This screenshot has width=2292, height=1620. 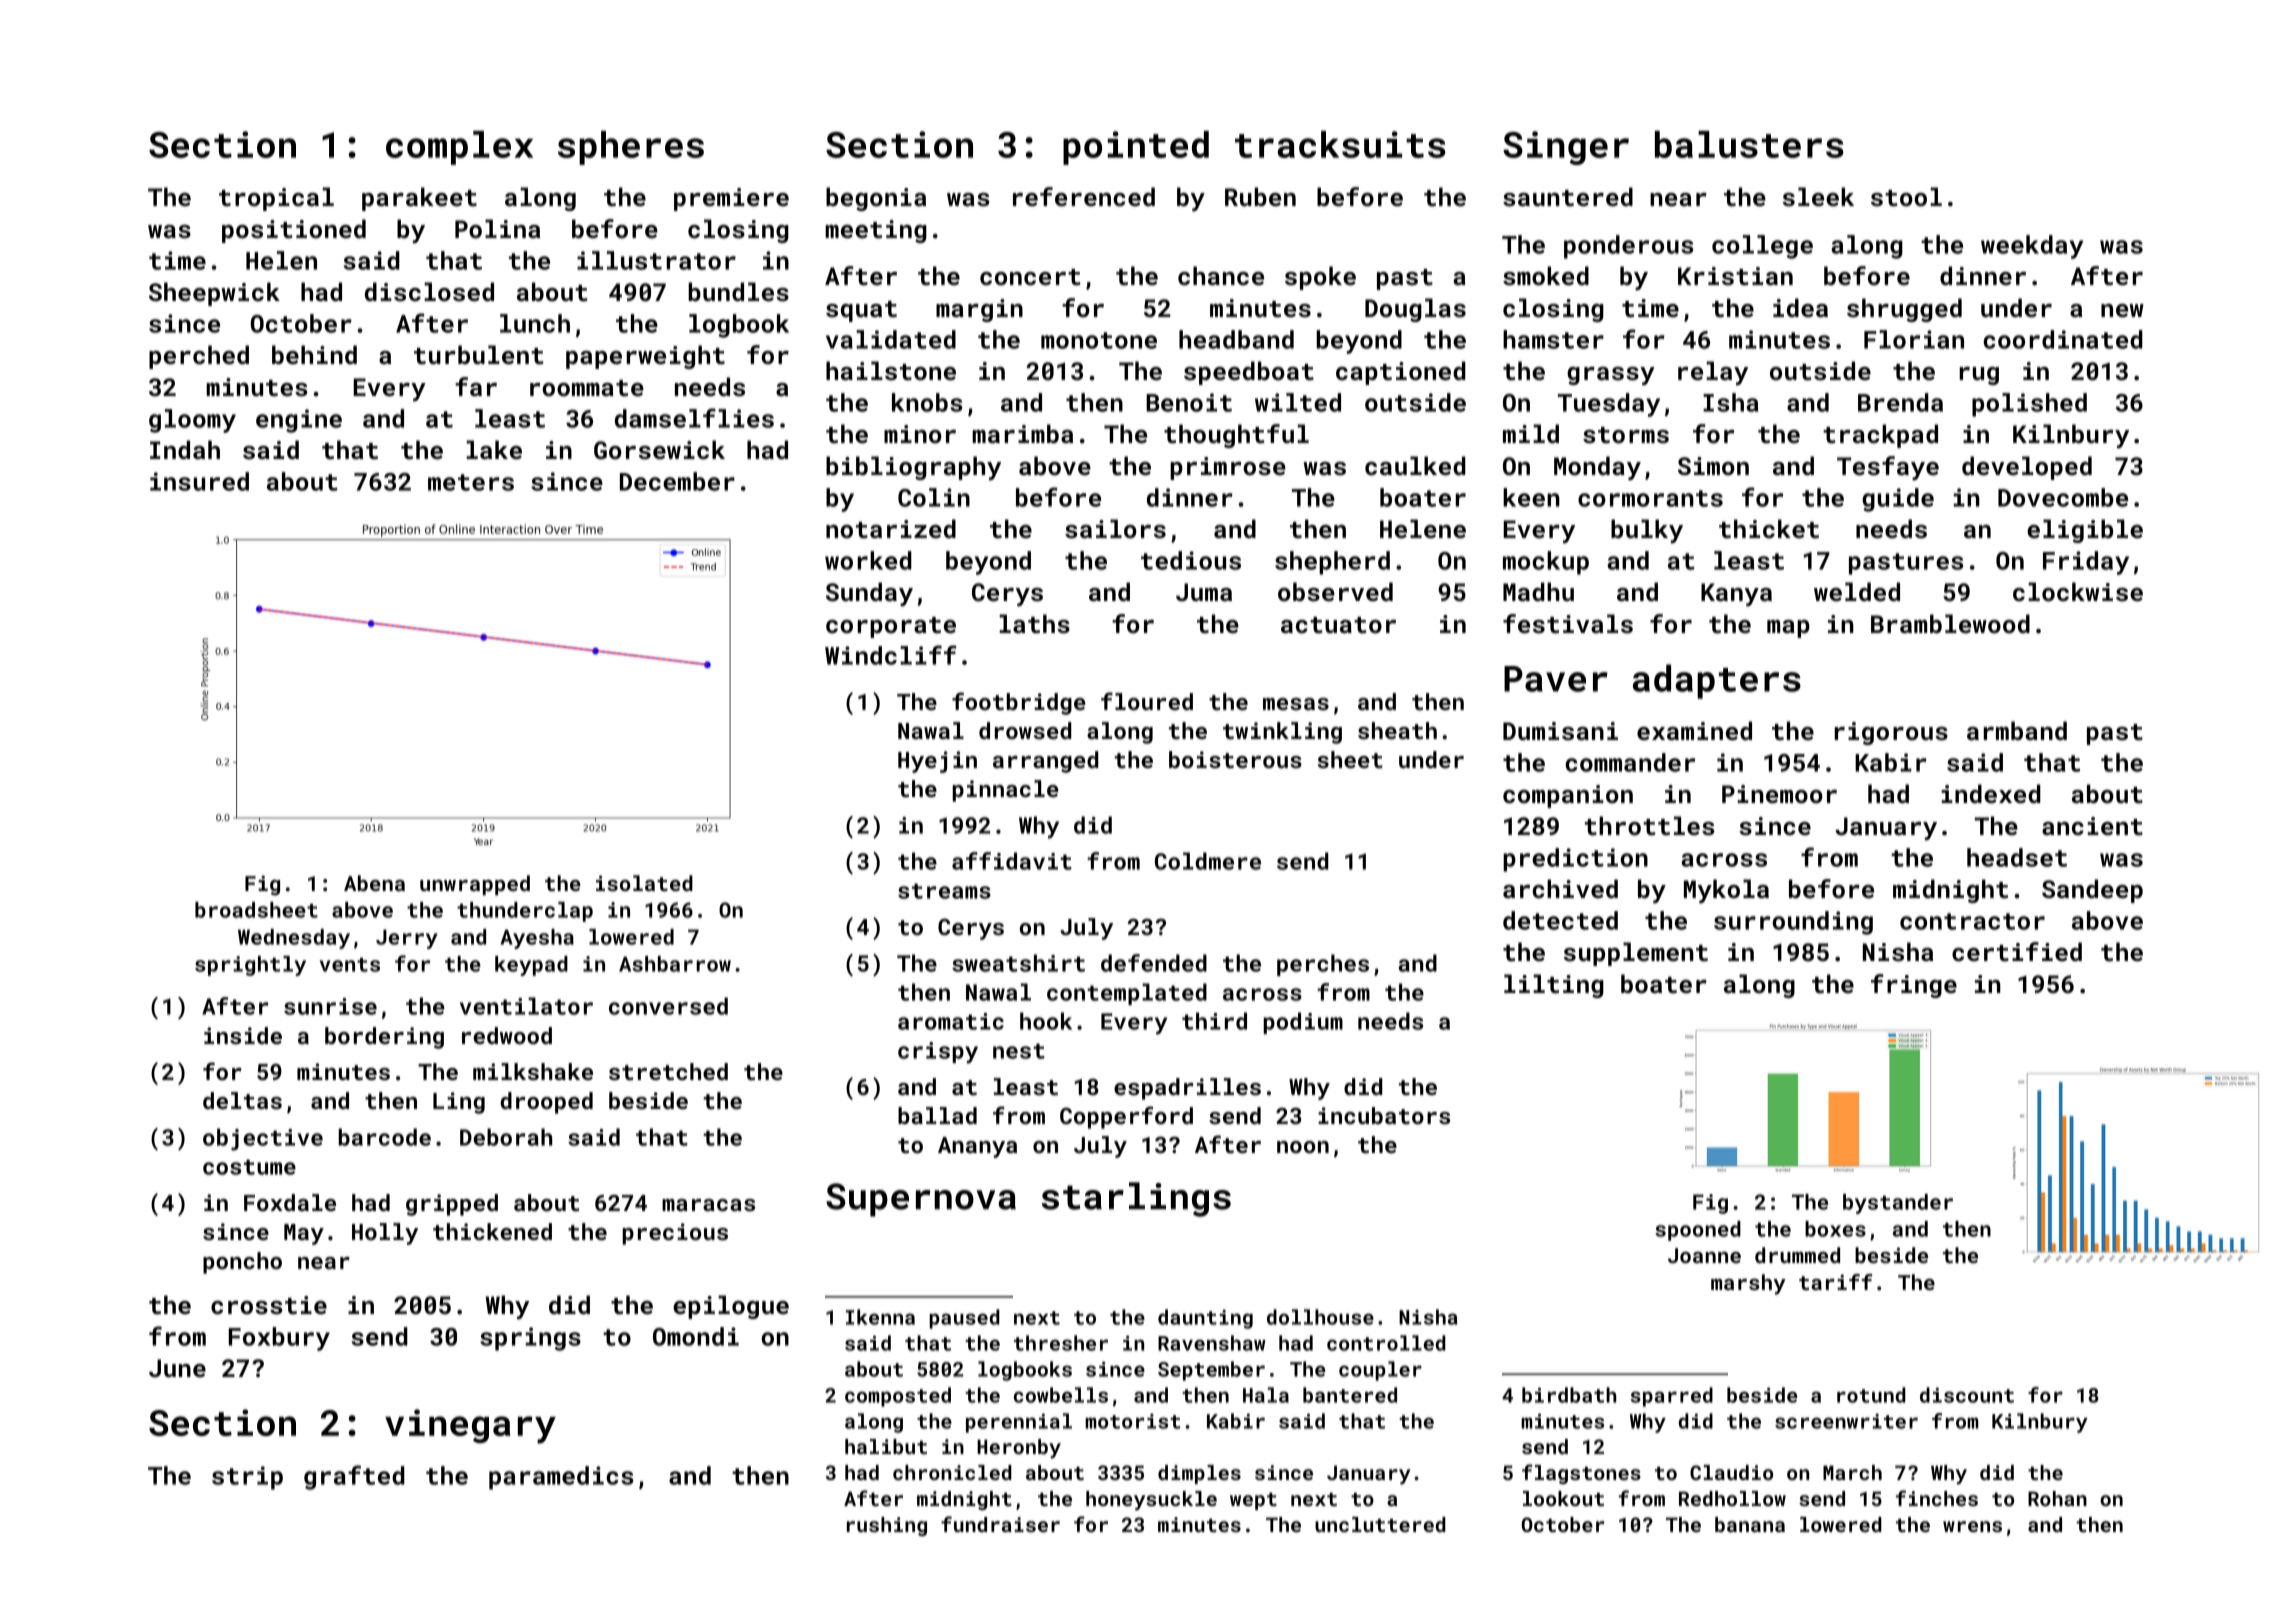 What do you see at coordinates (2092, 891) in the screenshot?
I see `Sandeep` at bounding box center [2092, 891].
